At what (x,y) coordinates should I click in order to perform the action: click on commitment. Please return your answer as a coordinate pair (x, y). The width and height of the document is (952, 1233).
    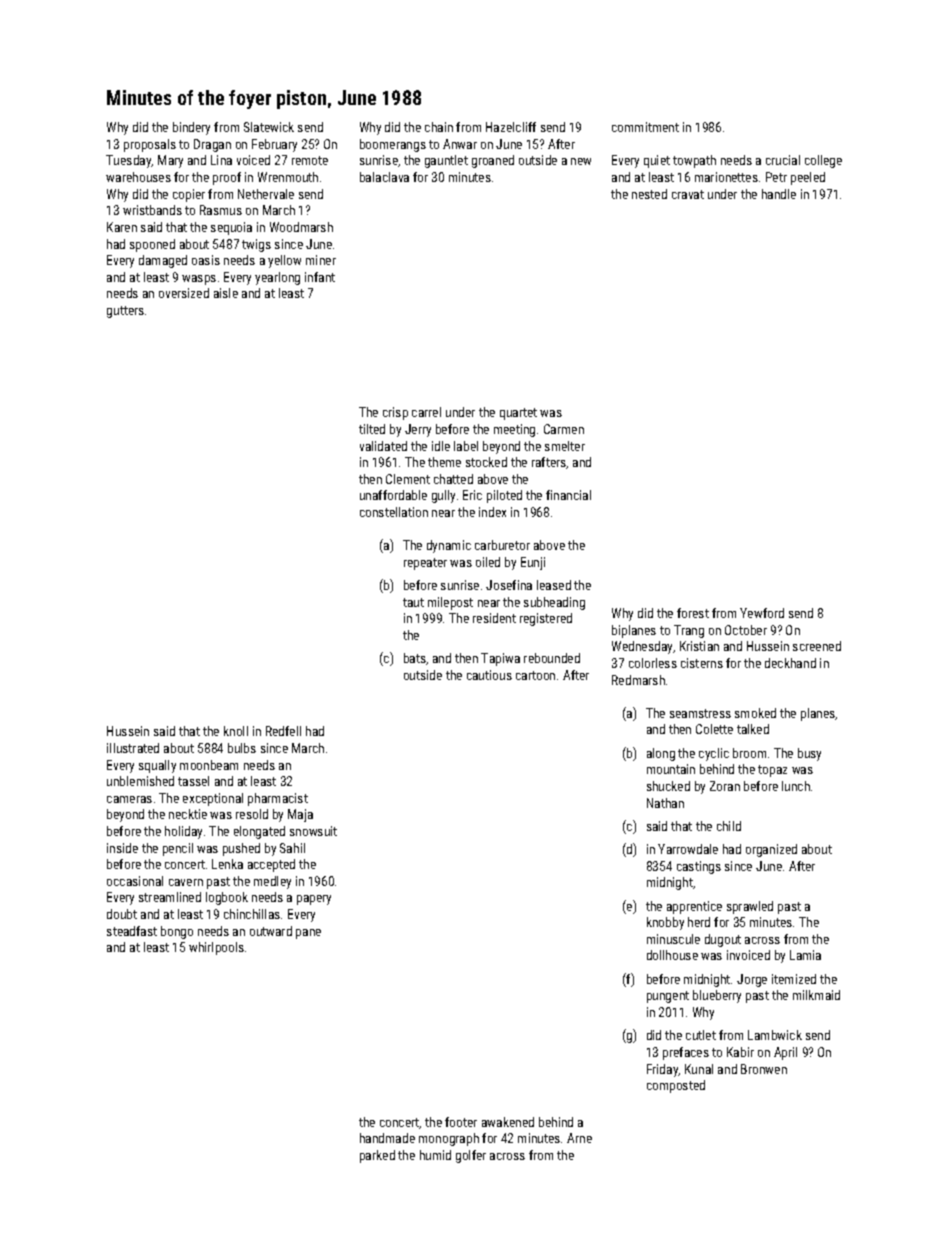
    Looking at the image, I should click on (645, 127).
